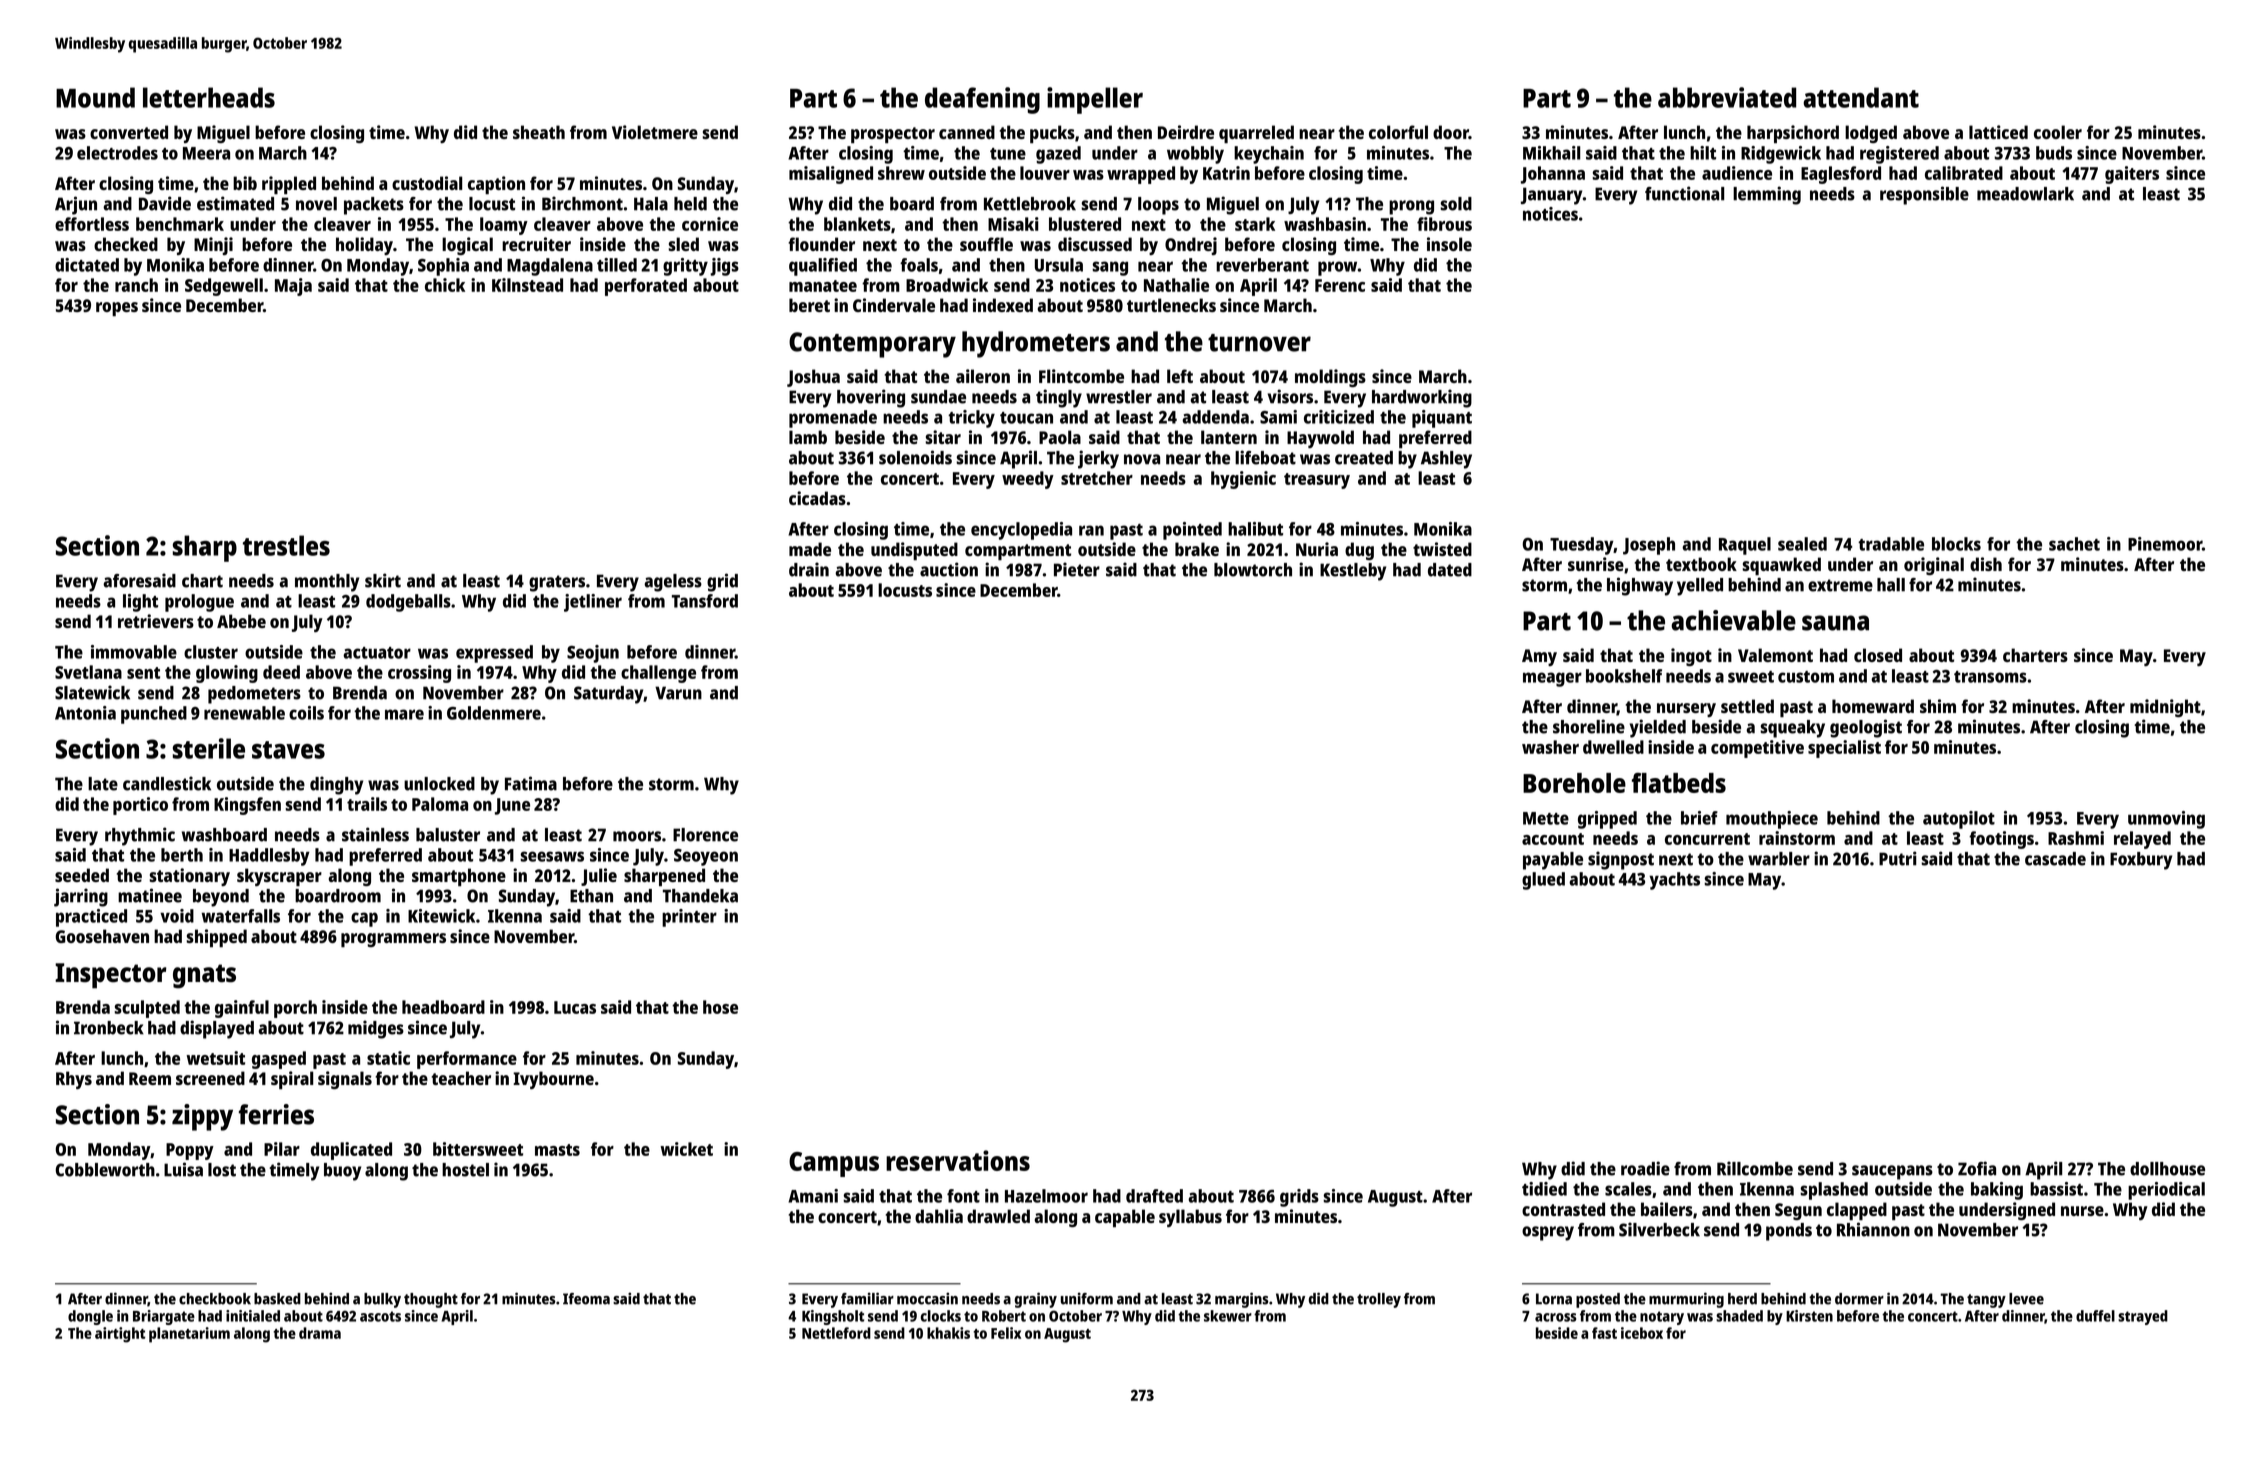 The image size is (2261, 1463). I want to click on Birchmont, so click(582, 203).
